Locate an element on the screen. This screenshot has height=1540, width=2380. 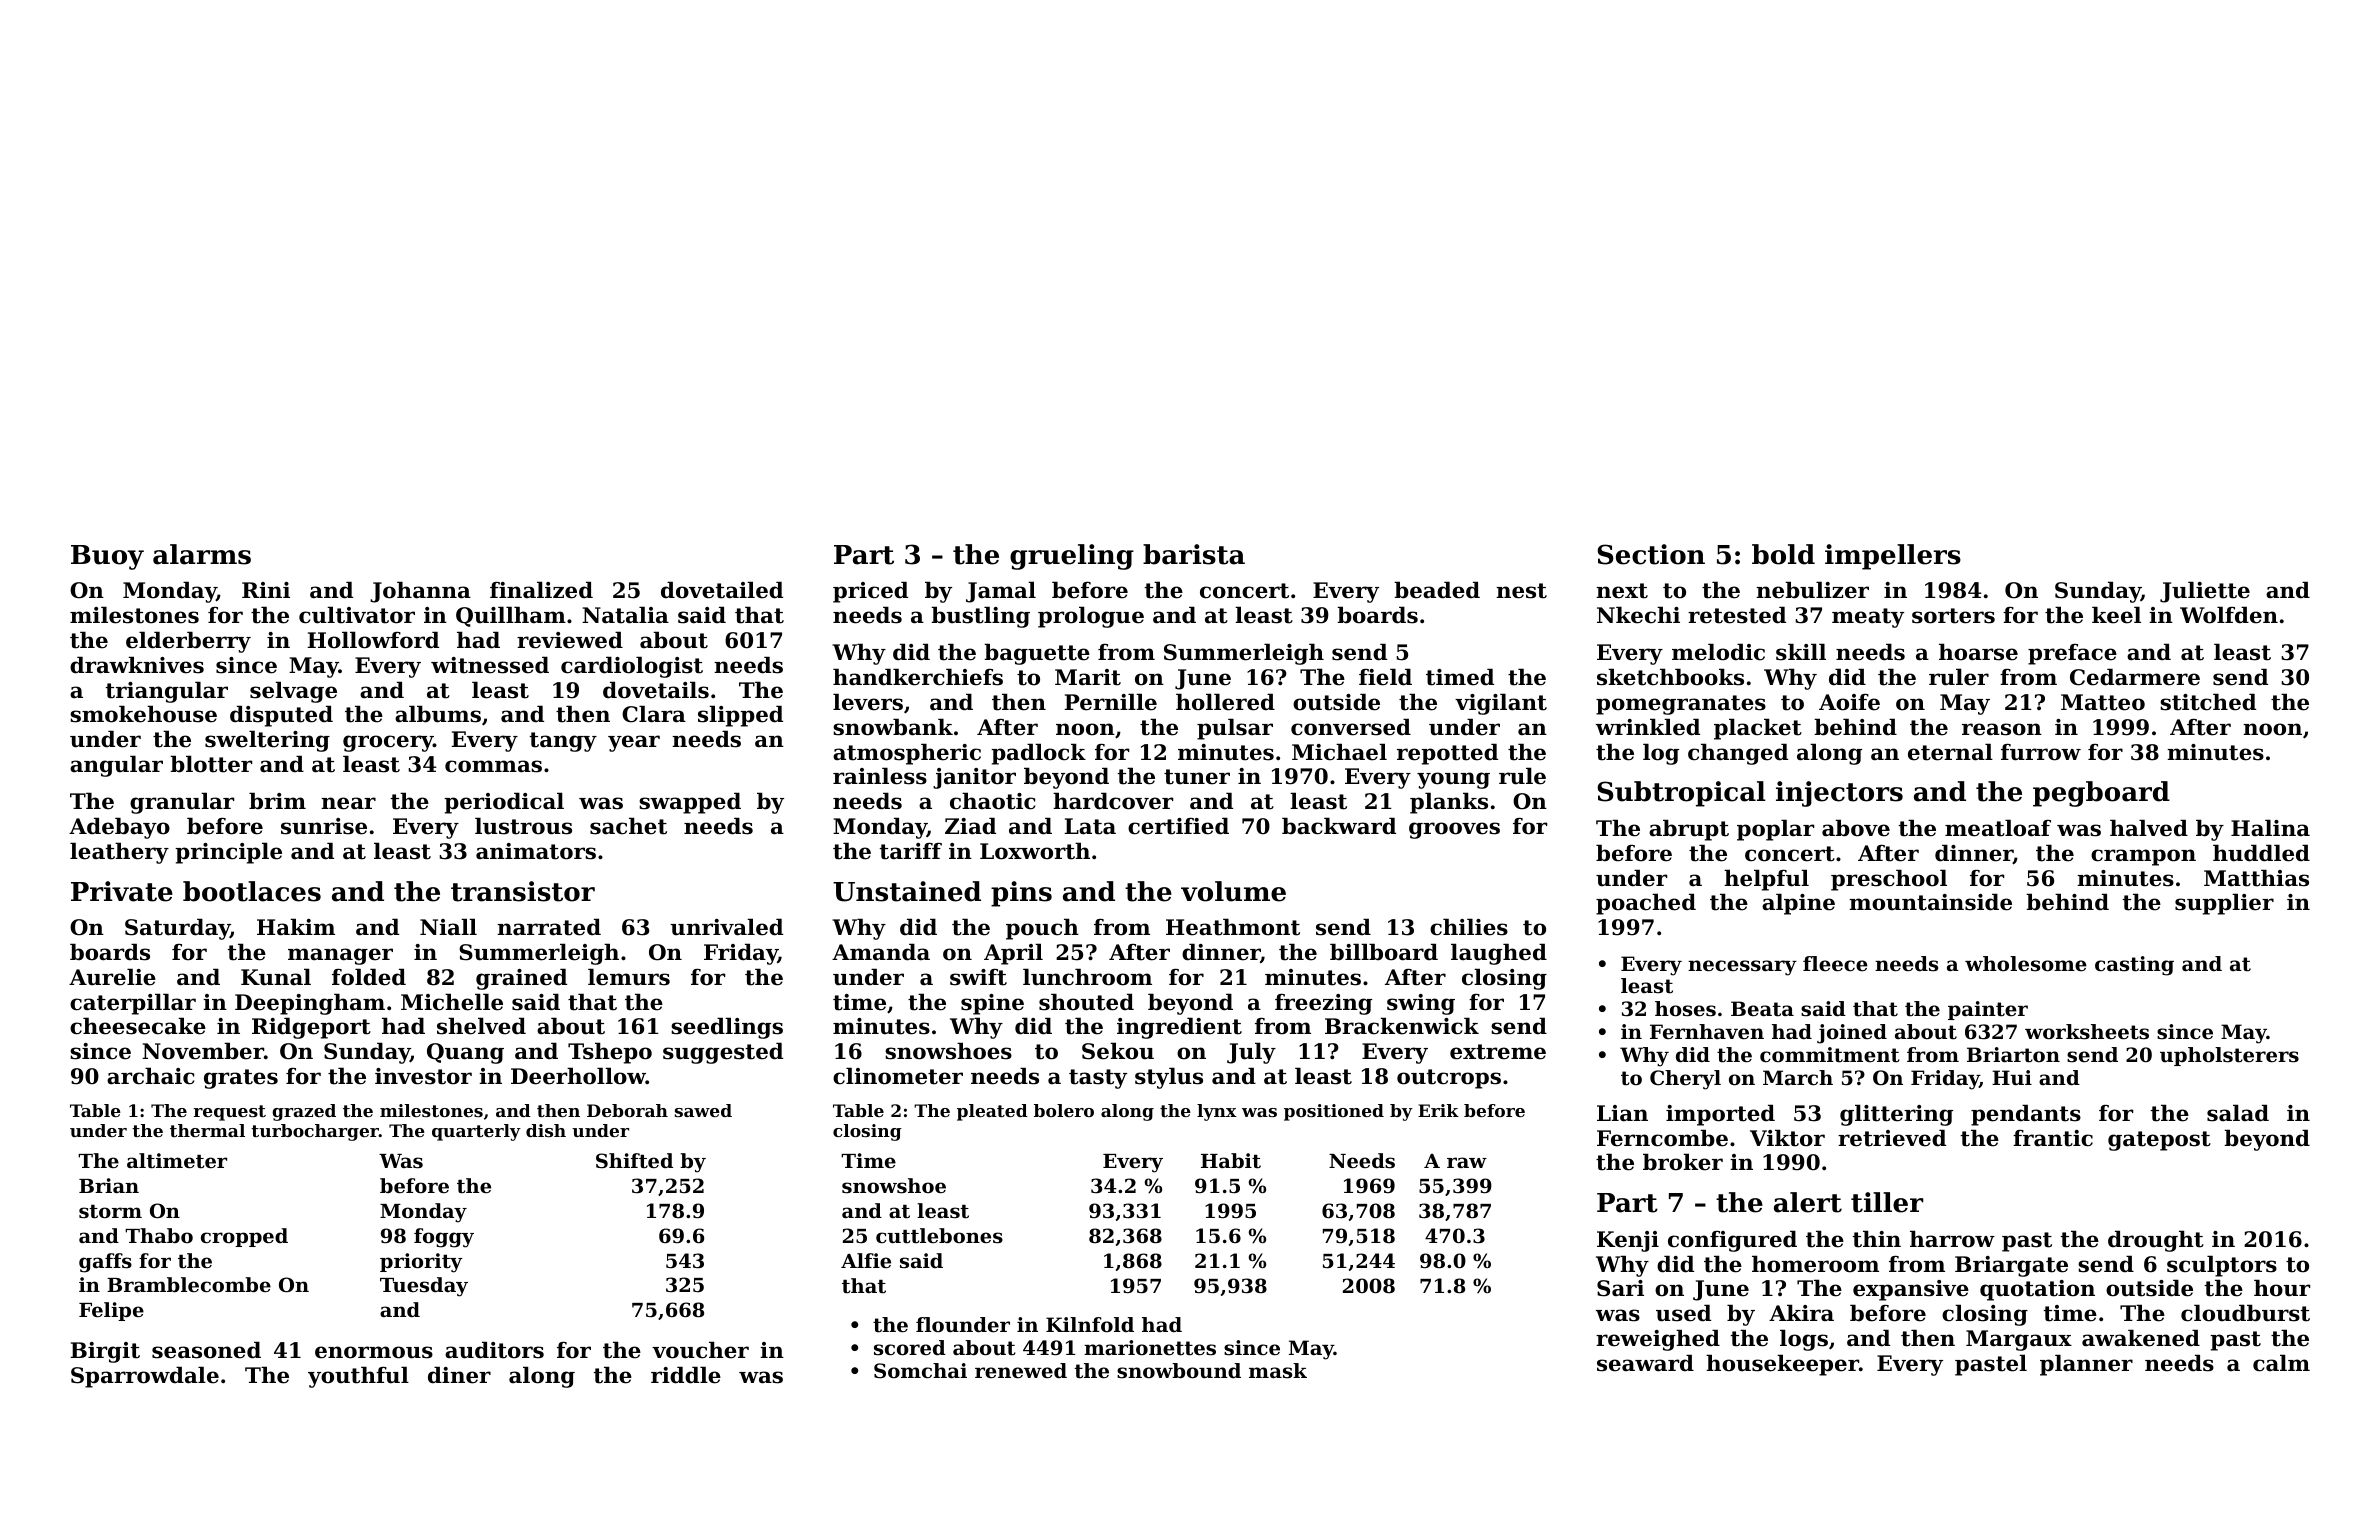
tiller is located at coordinates (1887, 1202).
